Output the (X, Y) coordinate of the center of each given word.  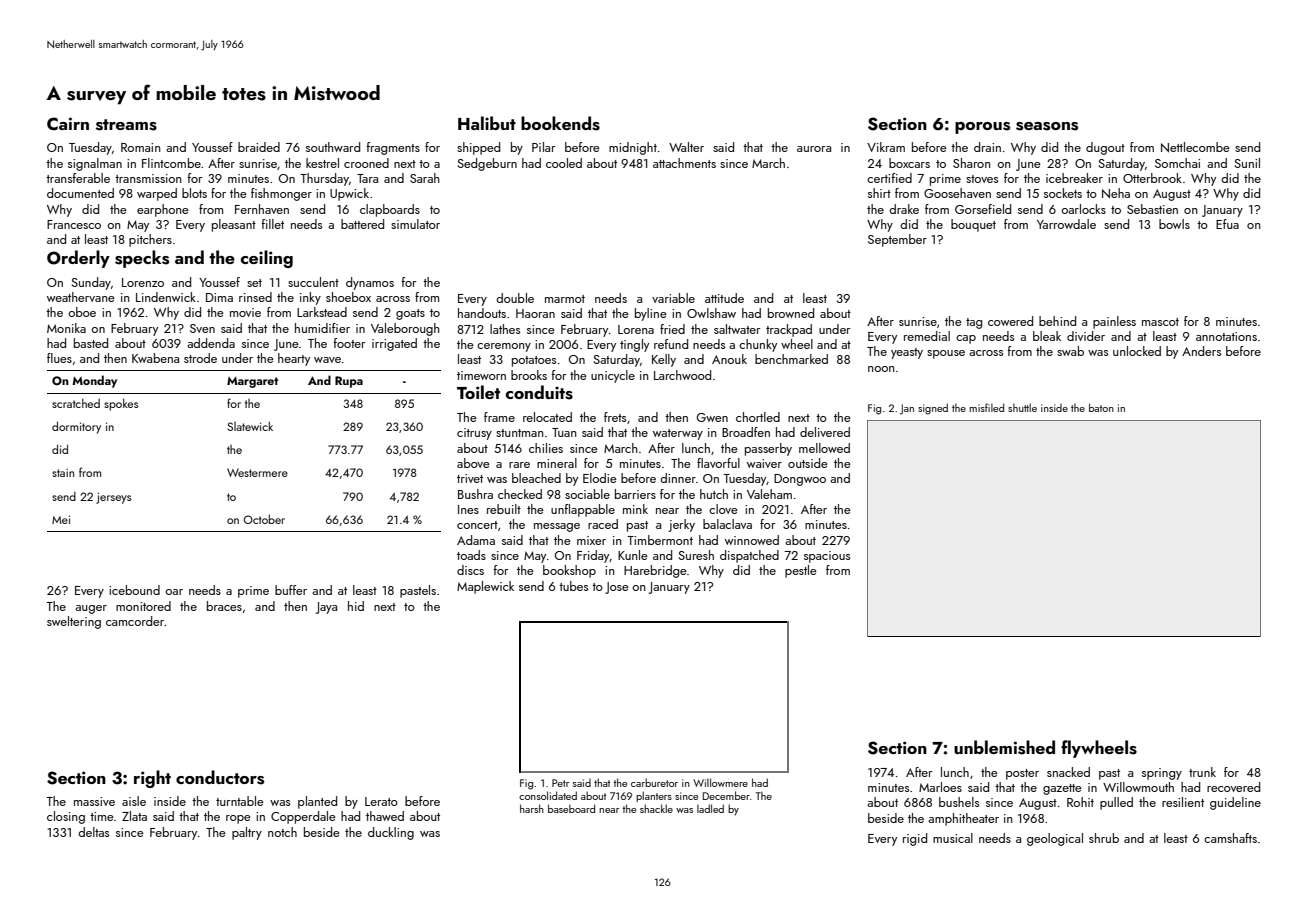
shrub (1104, 838)
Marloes (940, 787)
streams (126, 125)
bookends (560, 123)
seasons (1047, 126)
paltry (247, 833)
